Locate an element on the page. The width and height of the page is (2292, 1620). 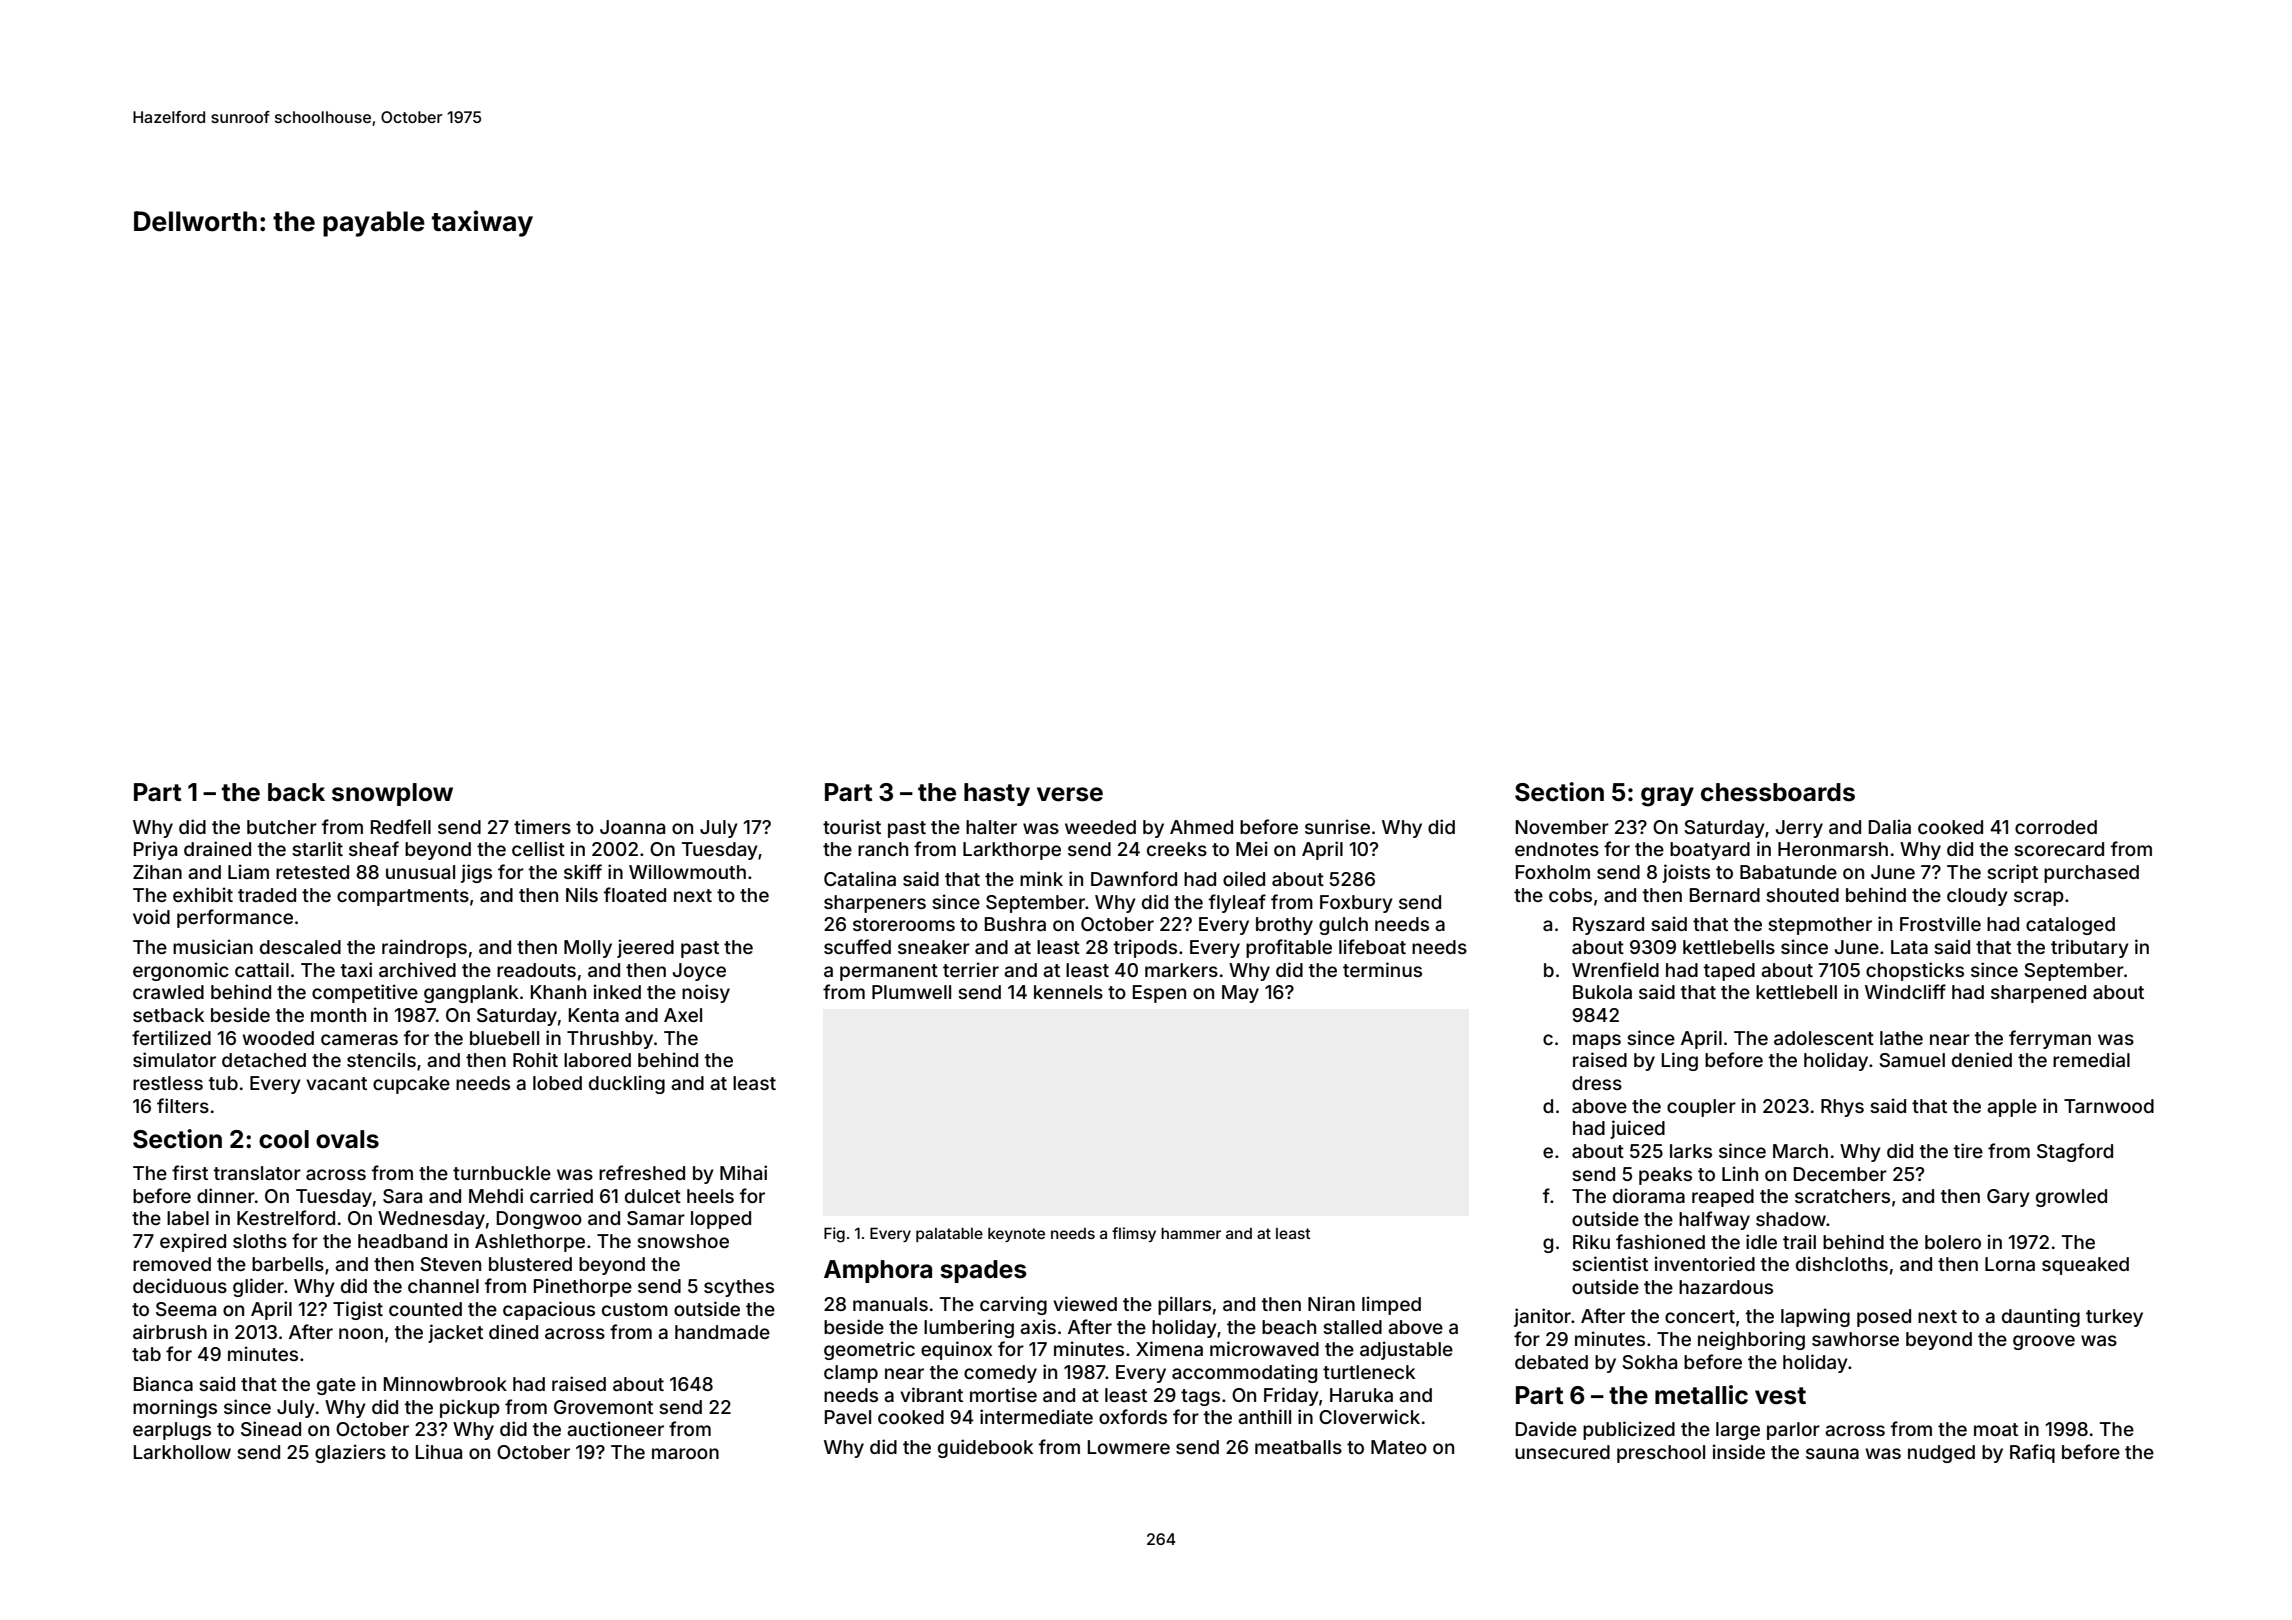
glaziers is located at coordinates (350, 1453).
